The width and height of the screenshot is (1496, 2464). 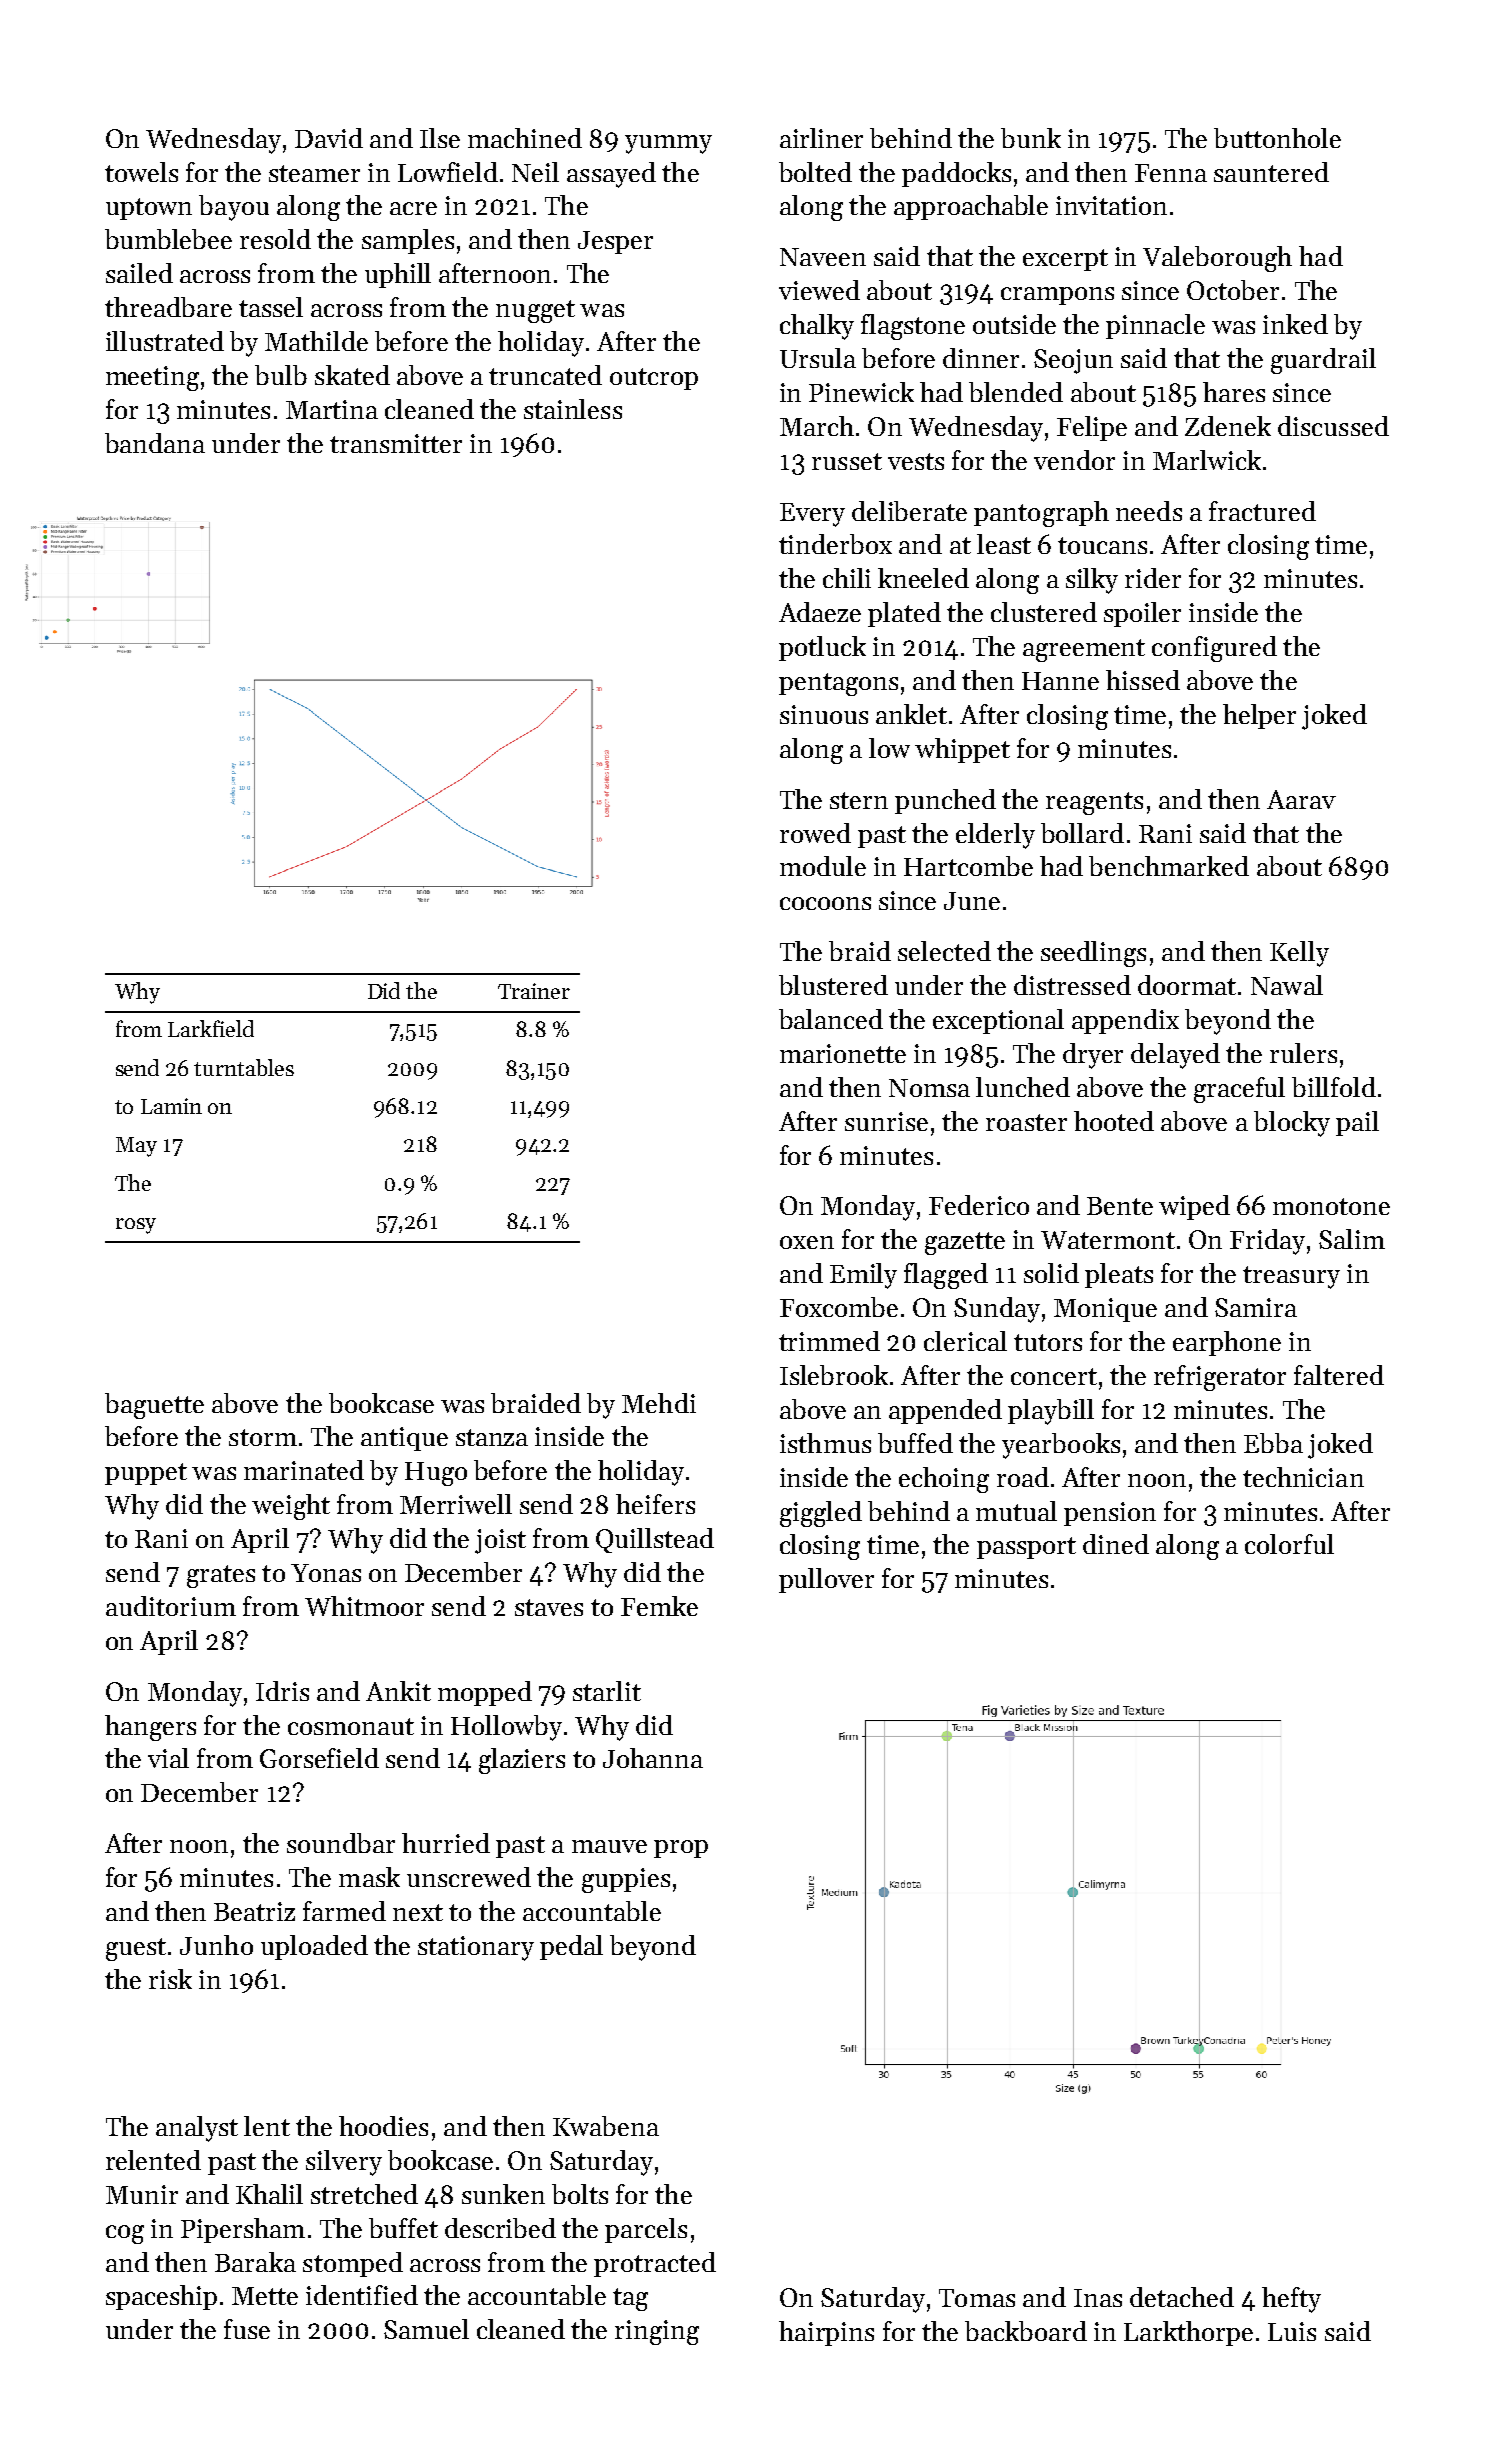 I want to click on excerpt, so click(x=1065, y=260).
